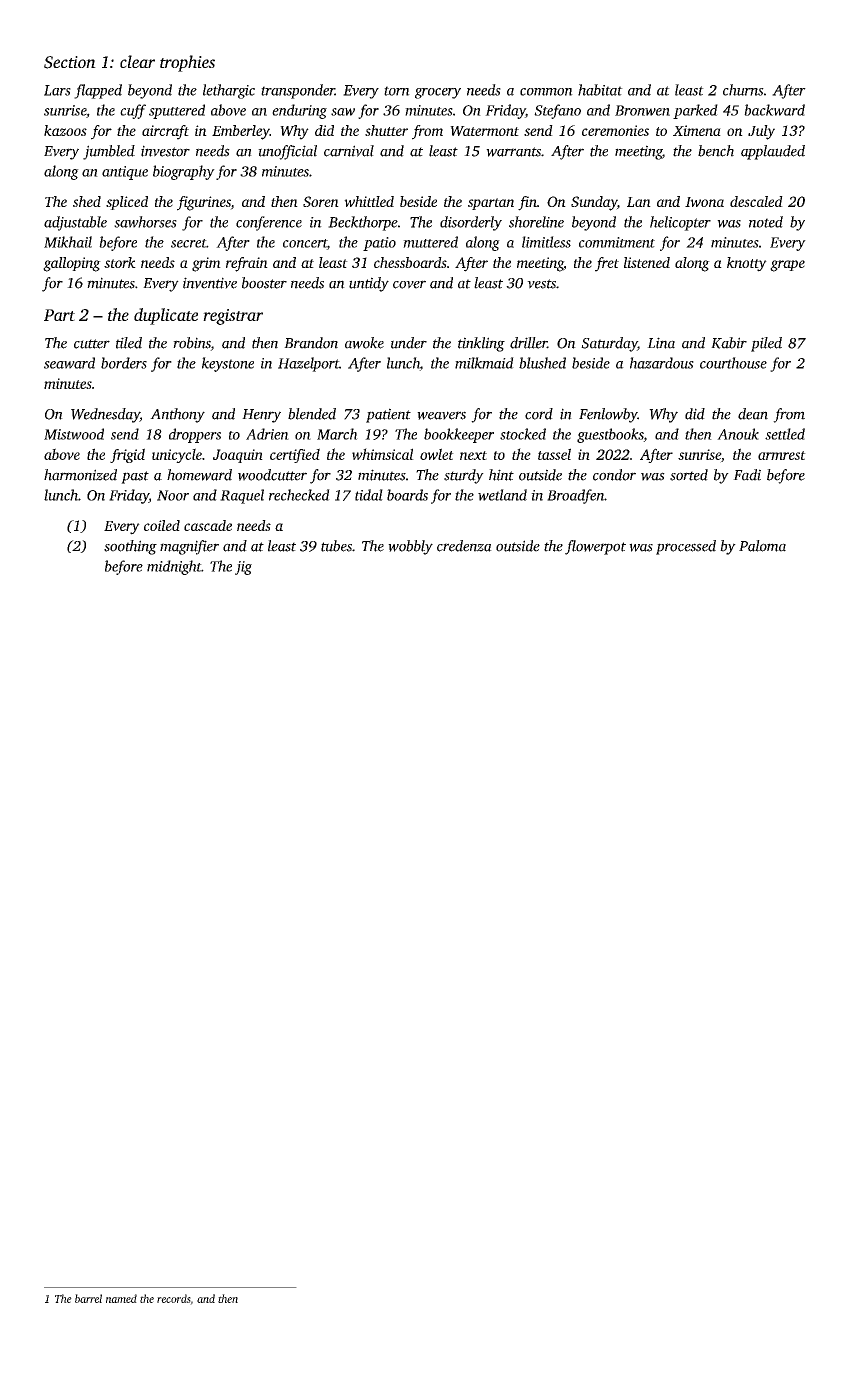  Describe the element at coordinates (409, 284) in the image. I see `cover` at that location.
